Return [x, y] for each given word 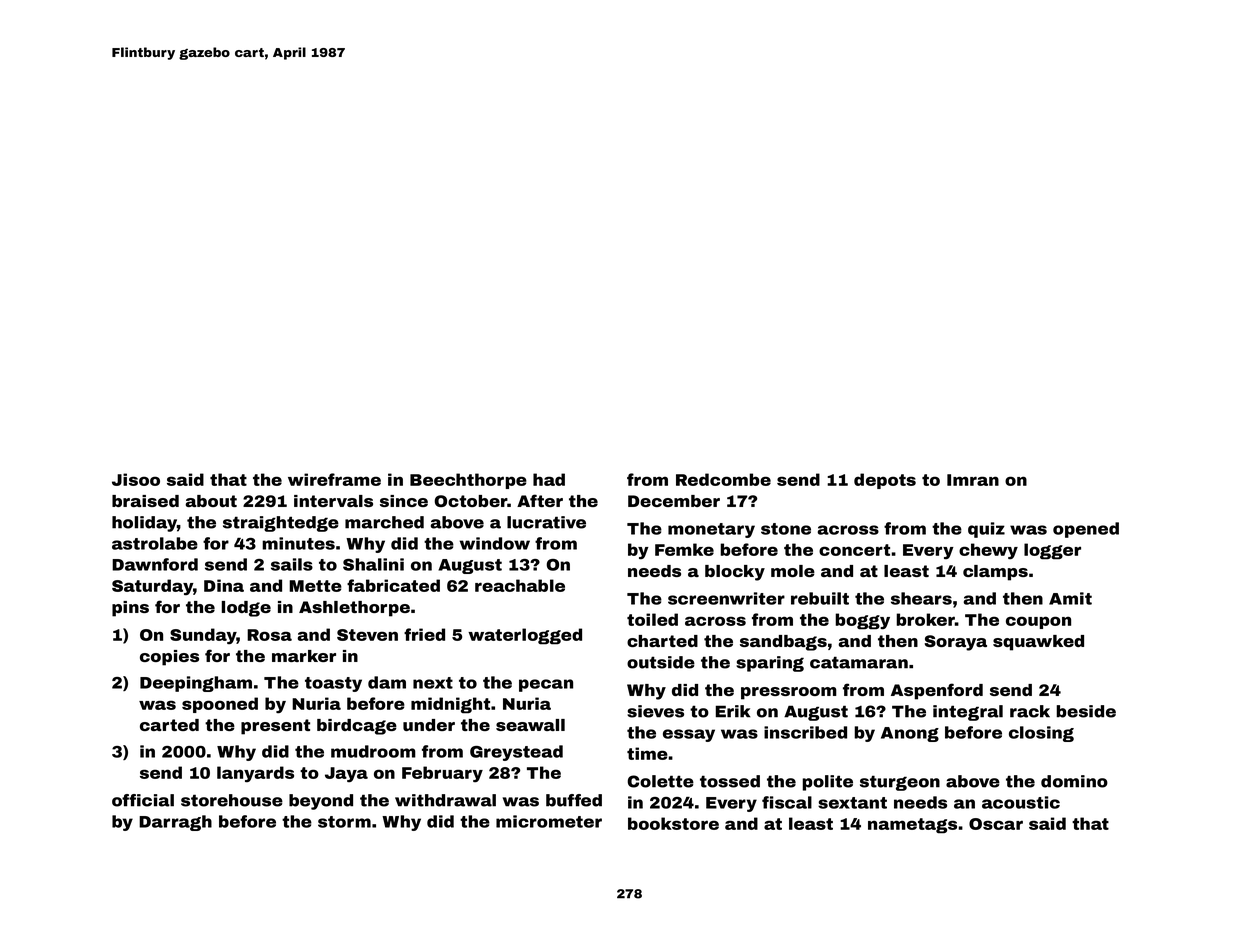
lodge [246, 609]
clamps [995, 573]
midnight [450, 705]
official [143, 800]
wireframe [334, 479]
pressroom [789, 693]
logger [1052, 551]
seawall [530, 725]
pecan [546, 685]
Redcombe [723, 479]
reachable [520, 585]
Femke [684, 549]
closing [1041, 734]
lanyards [255, 774]
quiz [986, 530]
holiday [144, 524]
